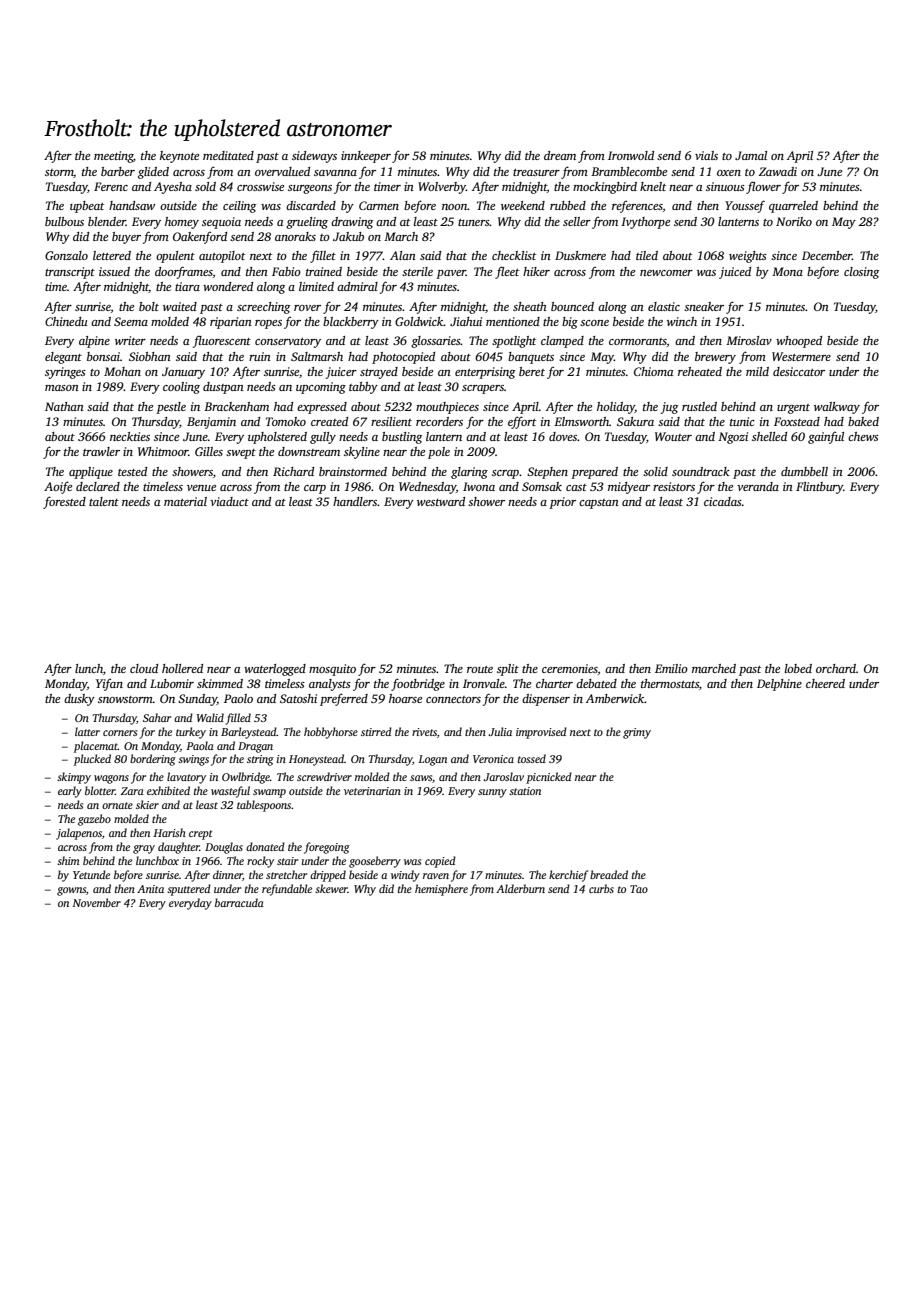  I want to click on treasurer, so click(536, 172).
